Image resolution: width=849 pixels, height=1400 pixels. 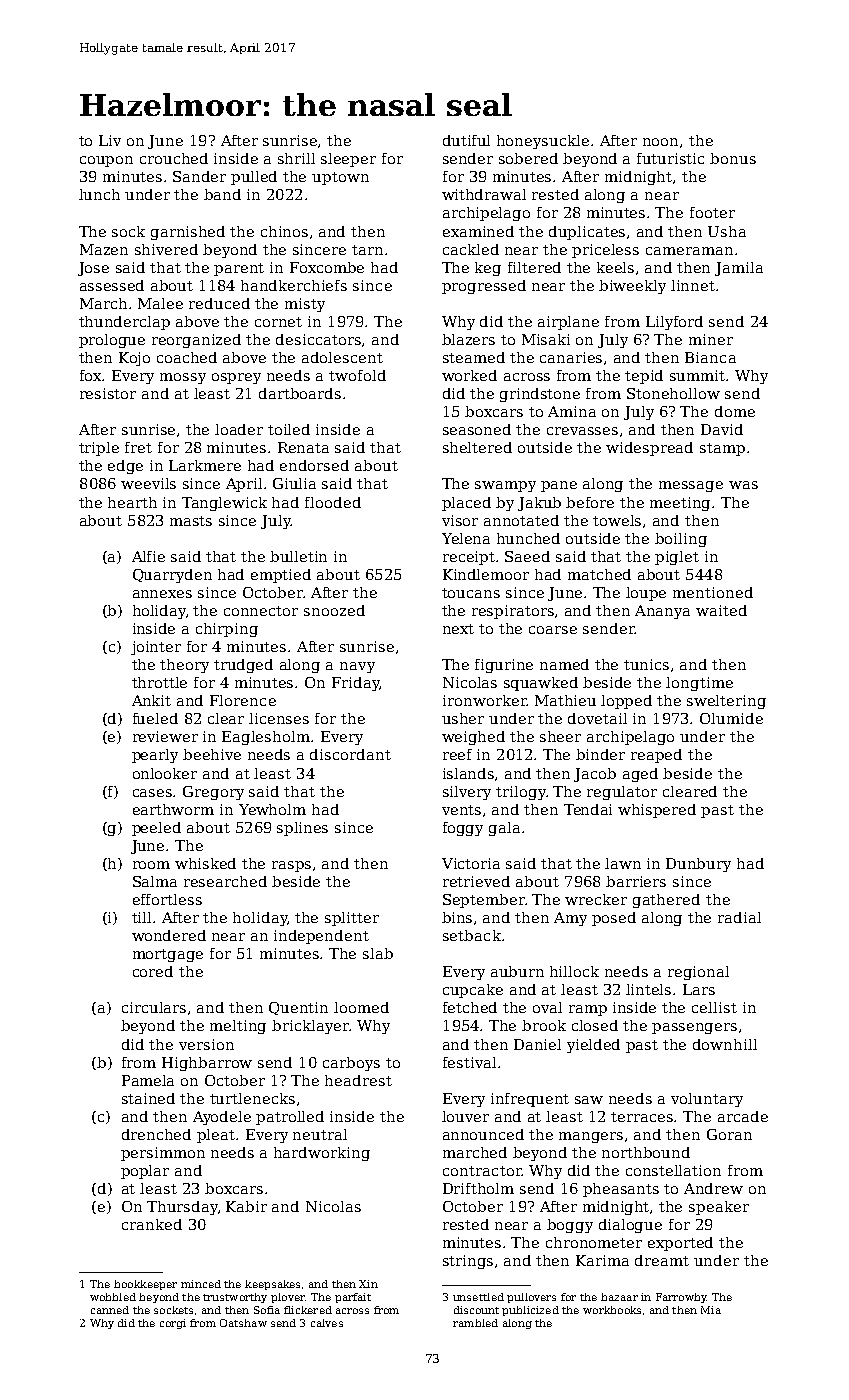 I want to click on radial, so click(x=739, y=917).
